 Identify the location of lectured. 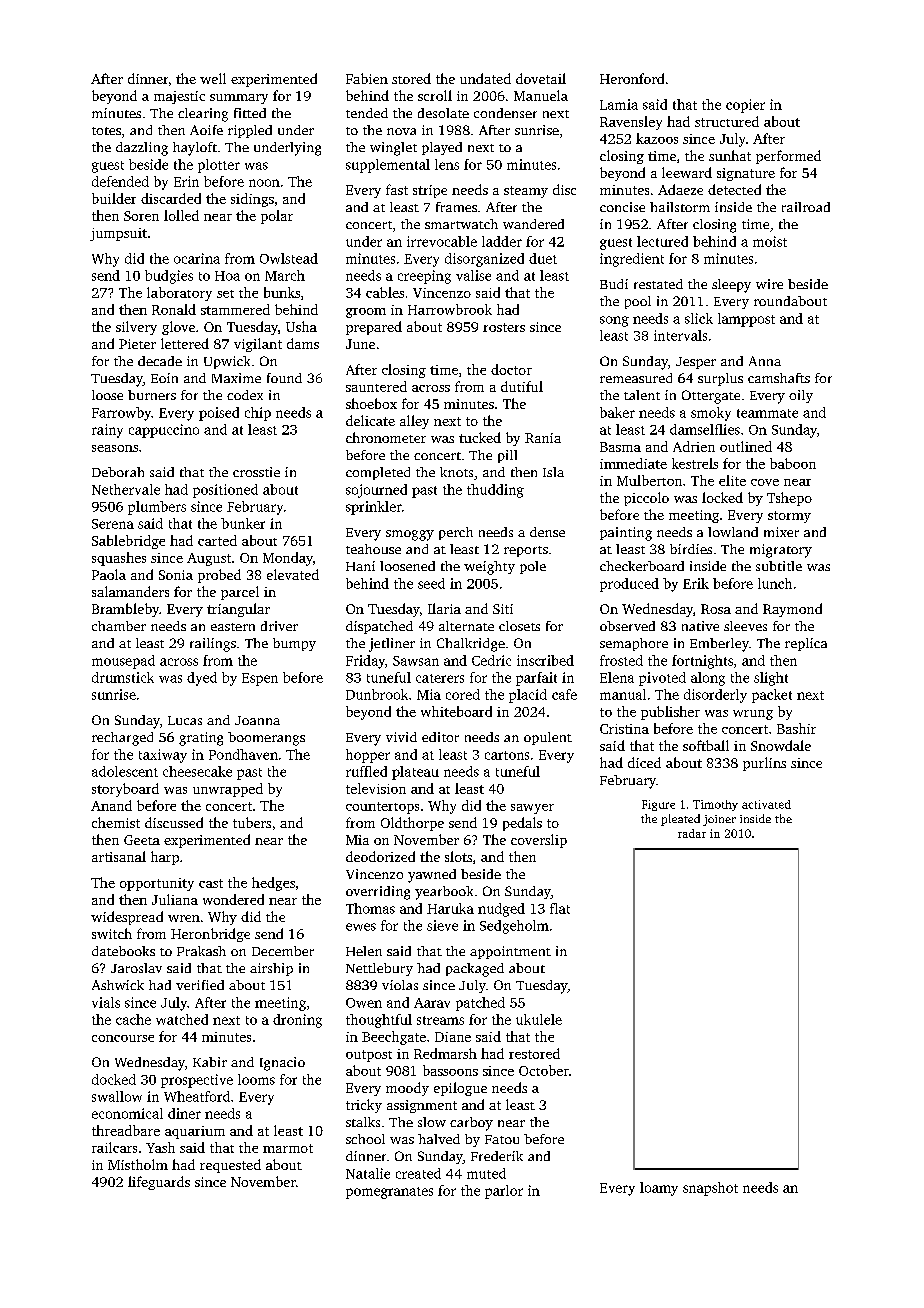
(662, 241).
